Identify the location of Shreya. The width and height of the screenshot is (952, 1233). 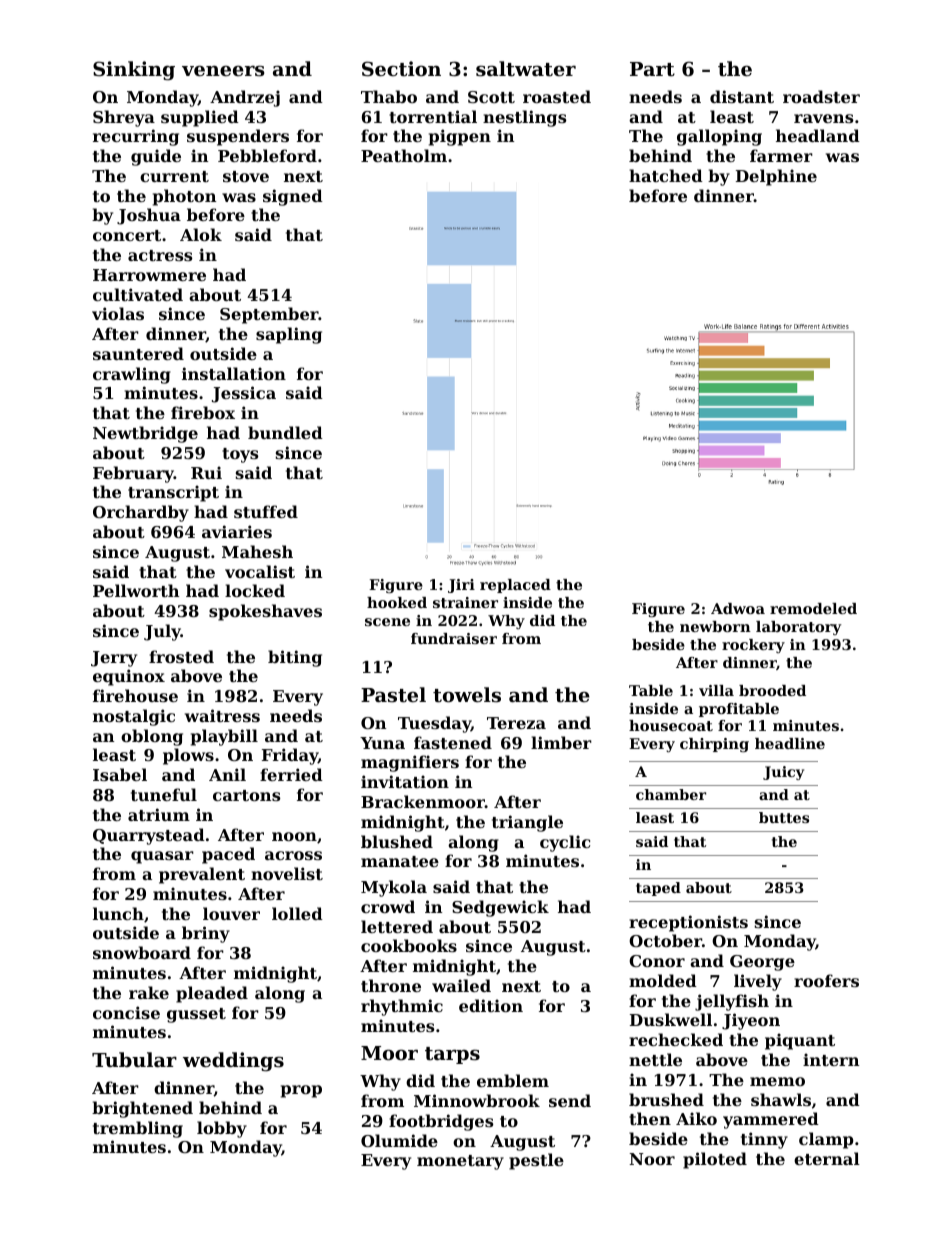
(124, 118).
